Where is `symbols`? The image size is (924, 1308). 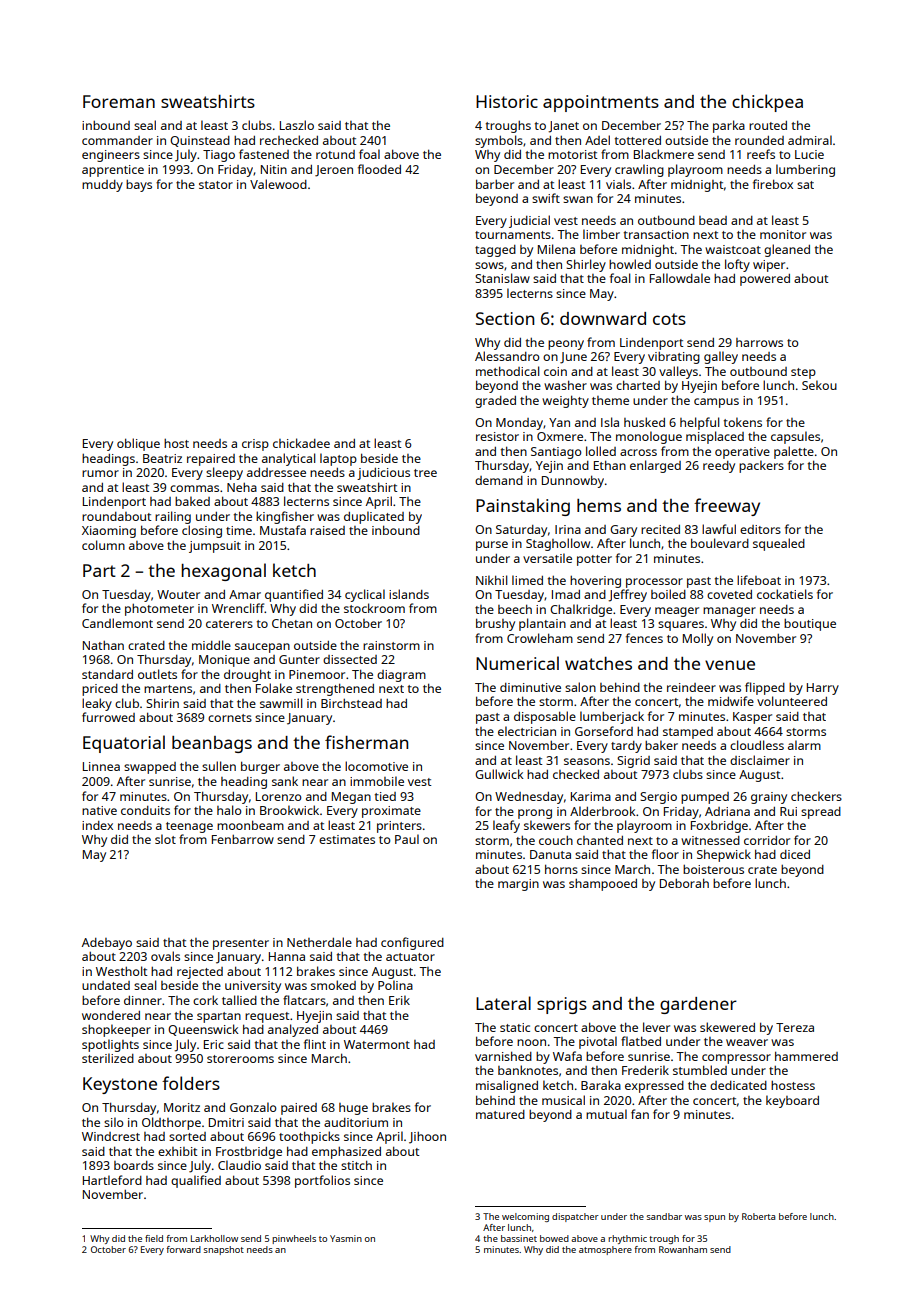 symbols is located at coordinates (499, 141).
